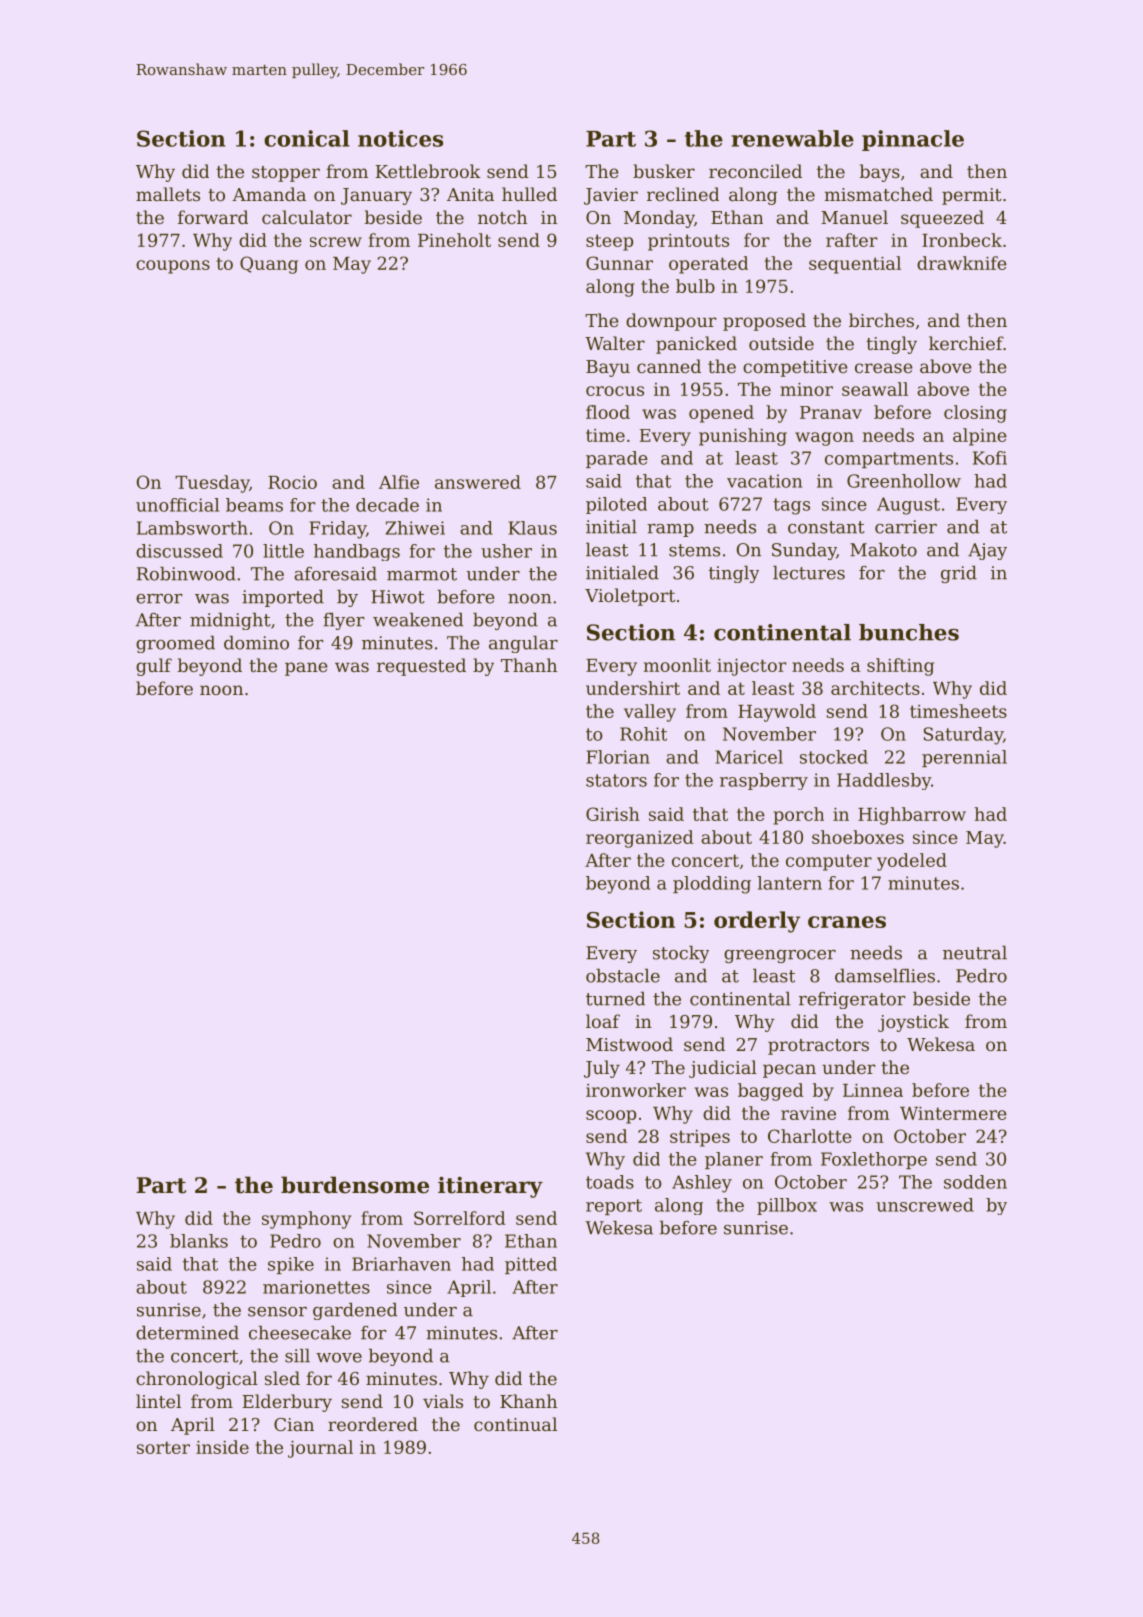 This document has width=1143, height=1617. What do you see at coordinates (531, 1265) in the document?
I see `pitted` at bounding box center [531, 1265].
